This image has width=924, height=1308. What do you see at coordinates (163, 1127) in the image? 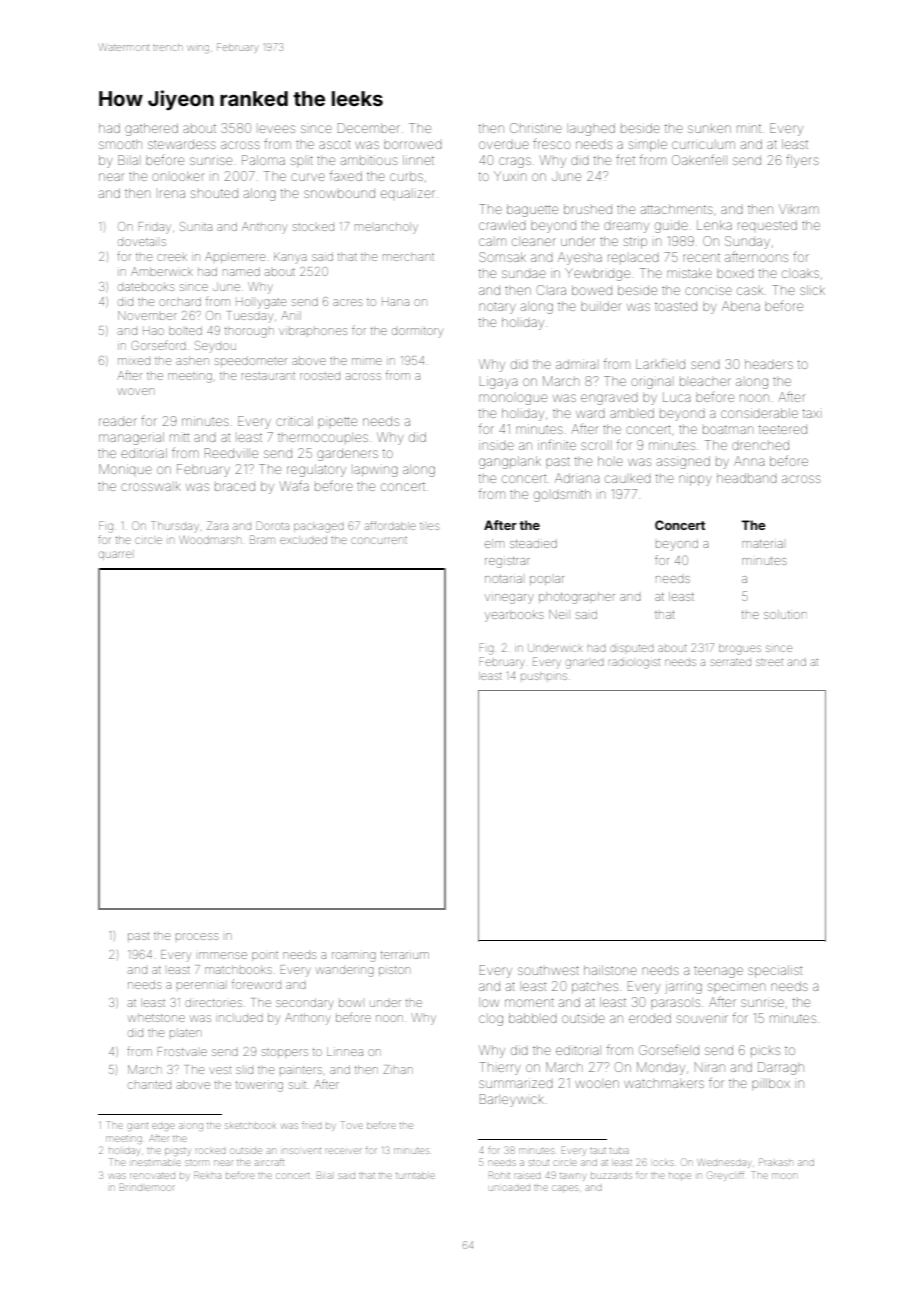
I see `edge` at bounding box center [163, 1127].
